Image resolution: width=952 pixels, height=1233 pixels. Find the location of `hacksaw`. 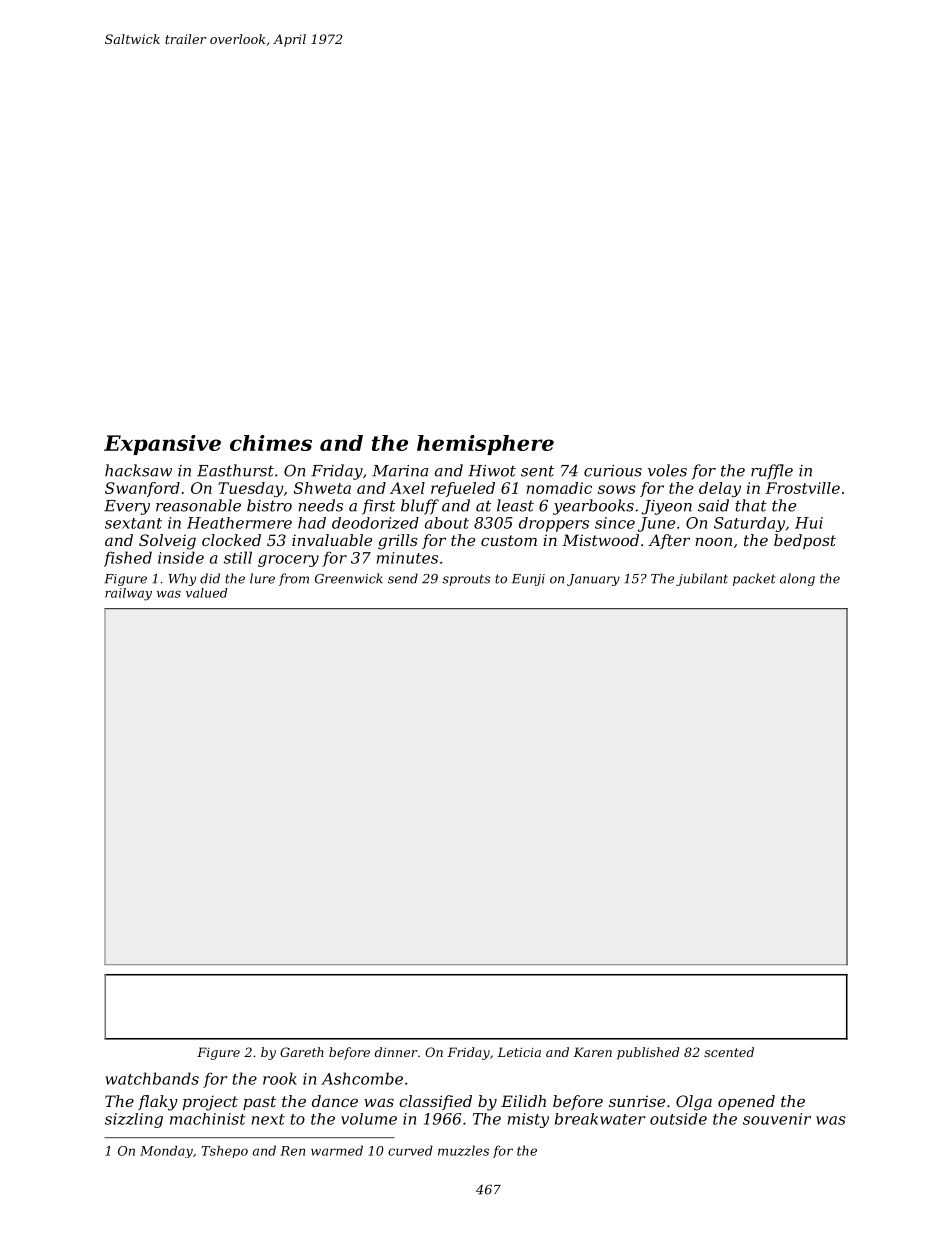

hacksaw is located at coordinates (138, 470).
